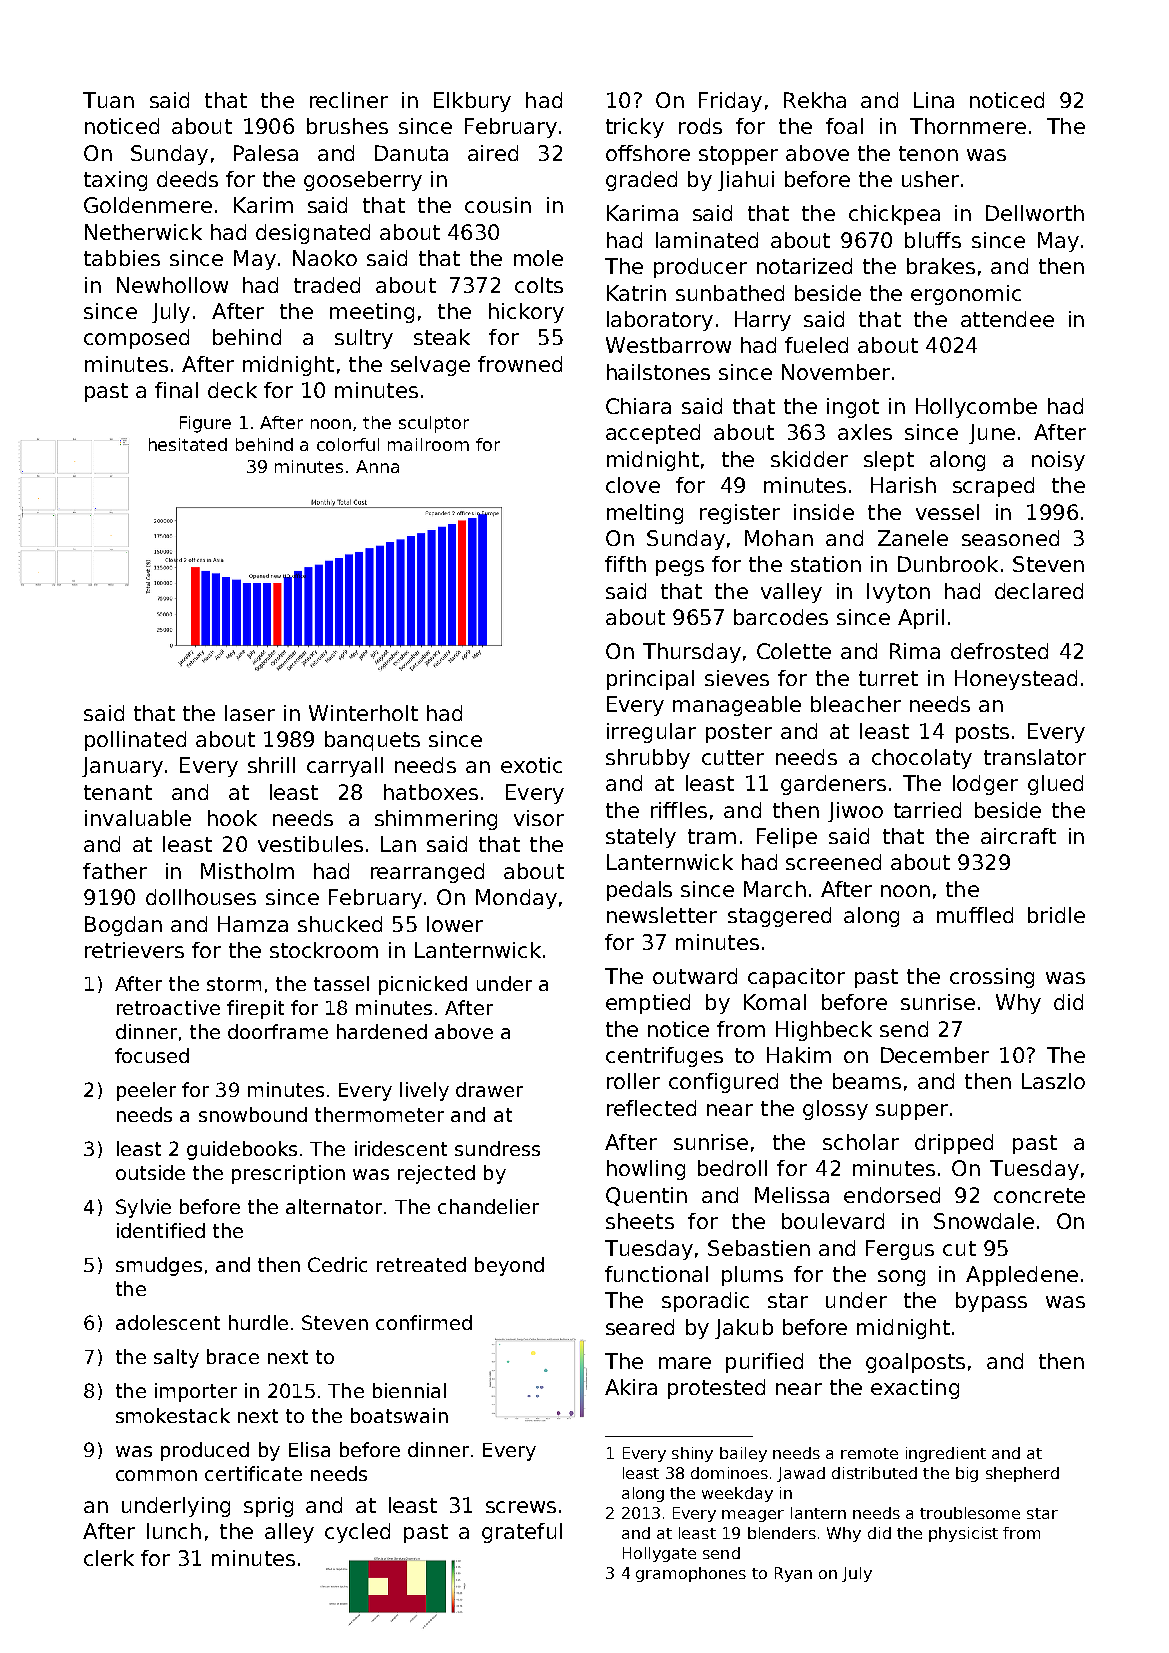 The width and height of the image is (1169, 1653). What do you see at coordinates (954, 1144) in the image?
I see `dripped` at bounding box center [954, 1144].
